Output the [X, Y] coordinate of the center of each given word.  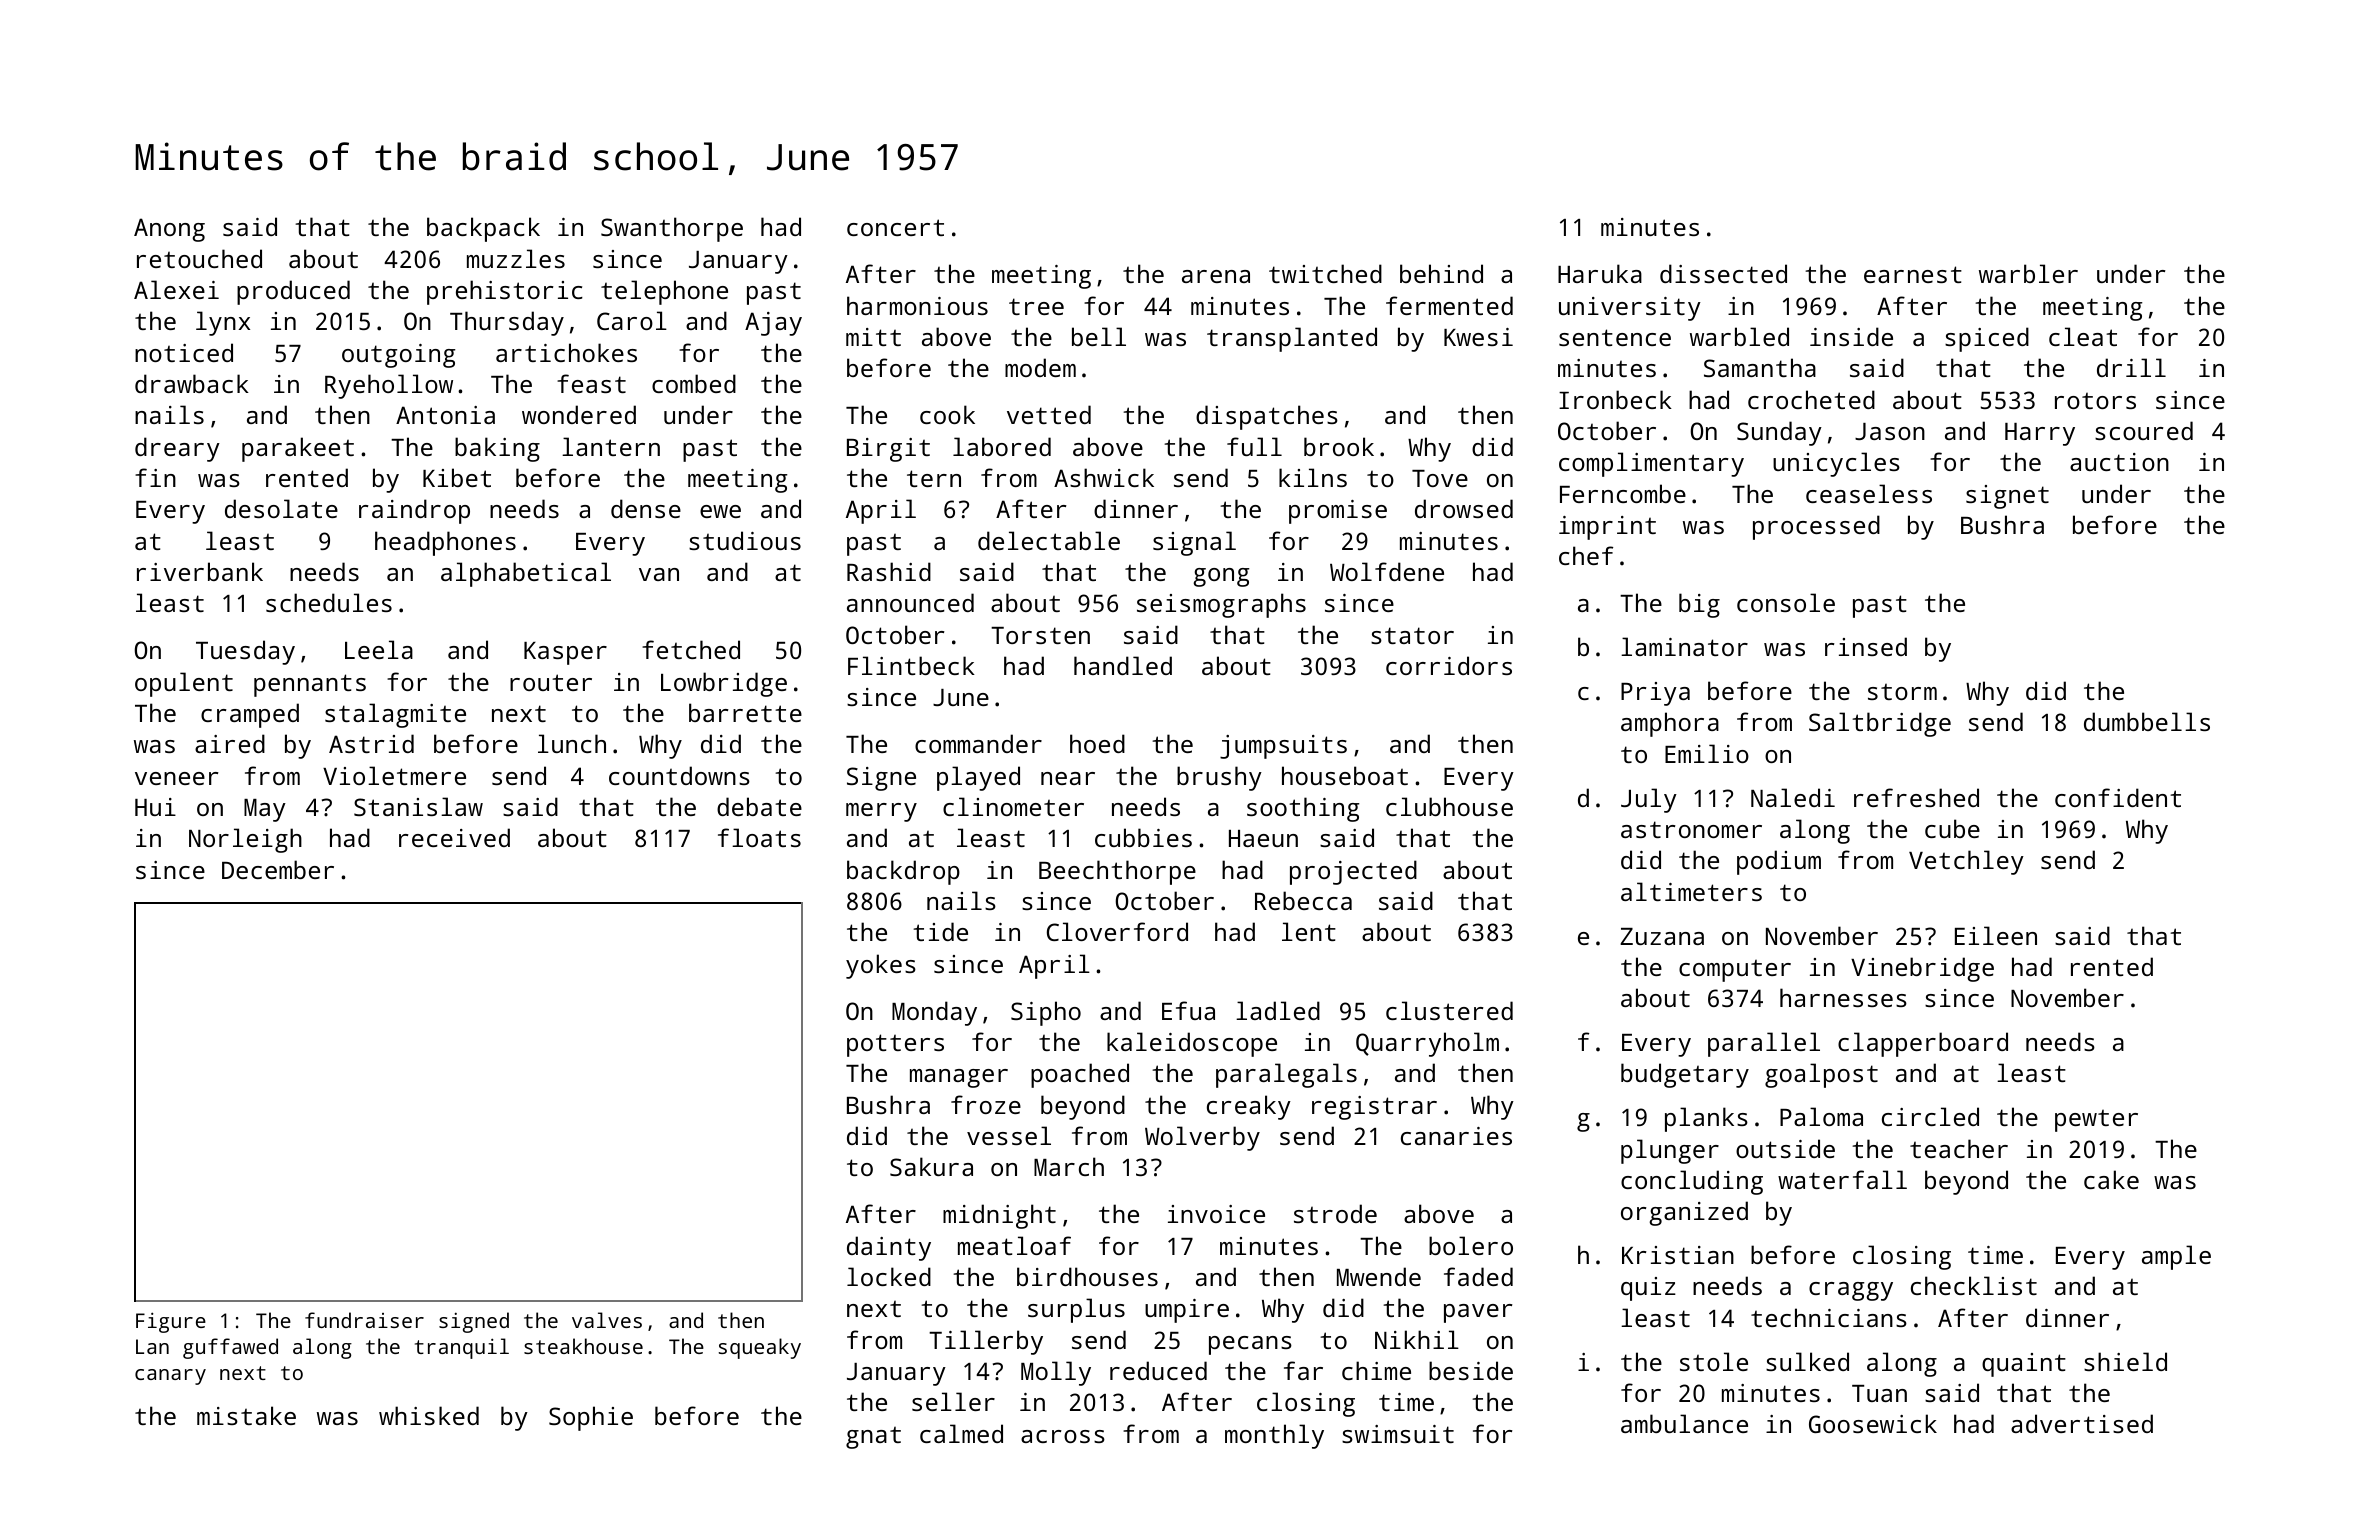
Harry [2040, 434]
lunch [572, 743]
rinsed [1866, 646]
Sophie [591, 1418]
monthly [1274, 1436]
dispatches [1267, 417]
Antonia [445, 415]
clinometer [1013, 806]
